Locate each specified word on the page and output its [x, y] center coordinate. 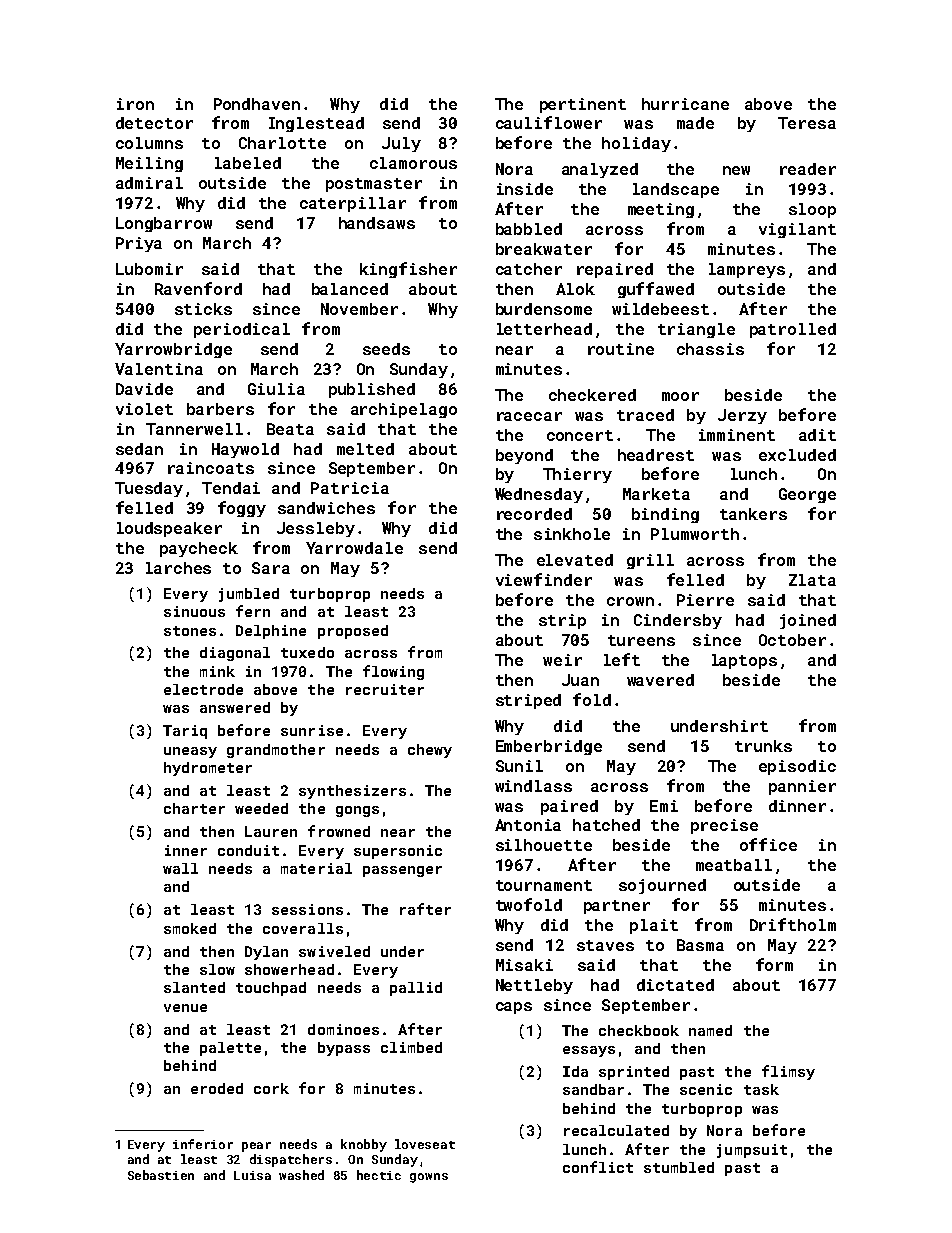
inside [525, 189]
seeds [386, 349]
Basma [700, 945]
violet [144, 409]
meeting [661, 210]
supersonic [398, 852]
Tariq [185, 732]
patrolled [793, 330]
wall [180, 868]
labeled [248, 163]
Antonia [528, 825]
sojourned [662, 886]
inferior [203, 1144]
